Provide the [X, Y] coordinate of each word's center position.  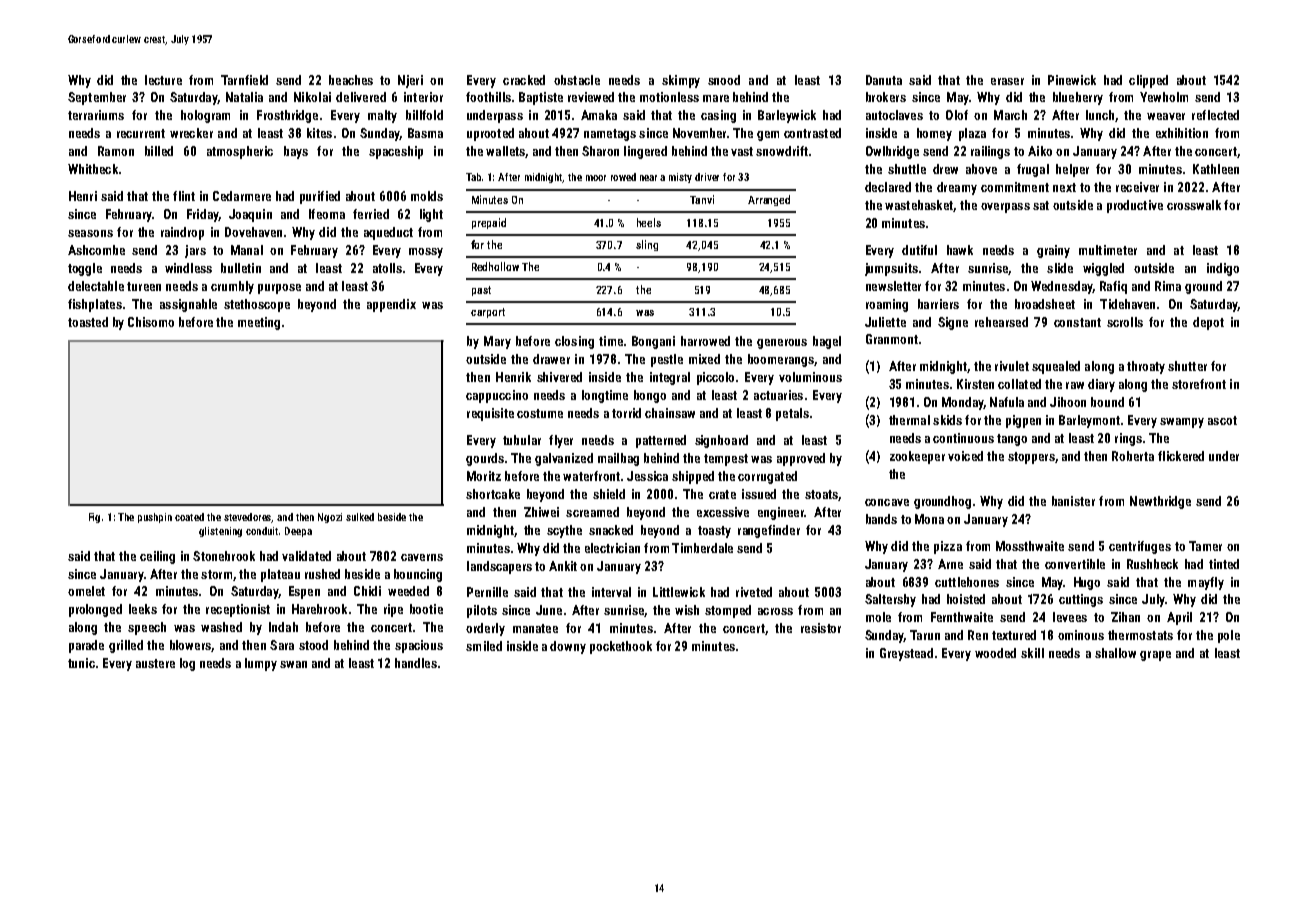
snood [724, 80]
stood [313, 645]
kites [319, 133]
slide [1060, 268]
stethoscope [257, 305]
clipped [1148, 81]
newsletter [893, 286]
